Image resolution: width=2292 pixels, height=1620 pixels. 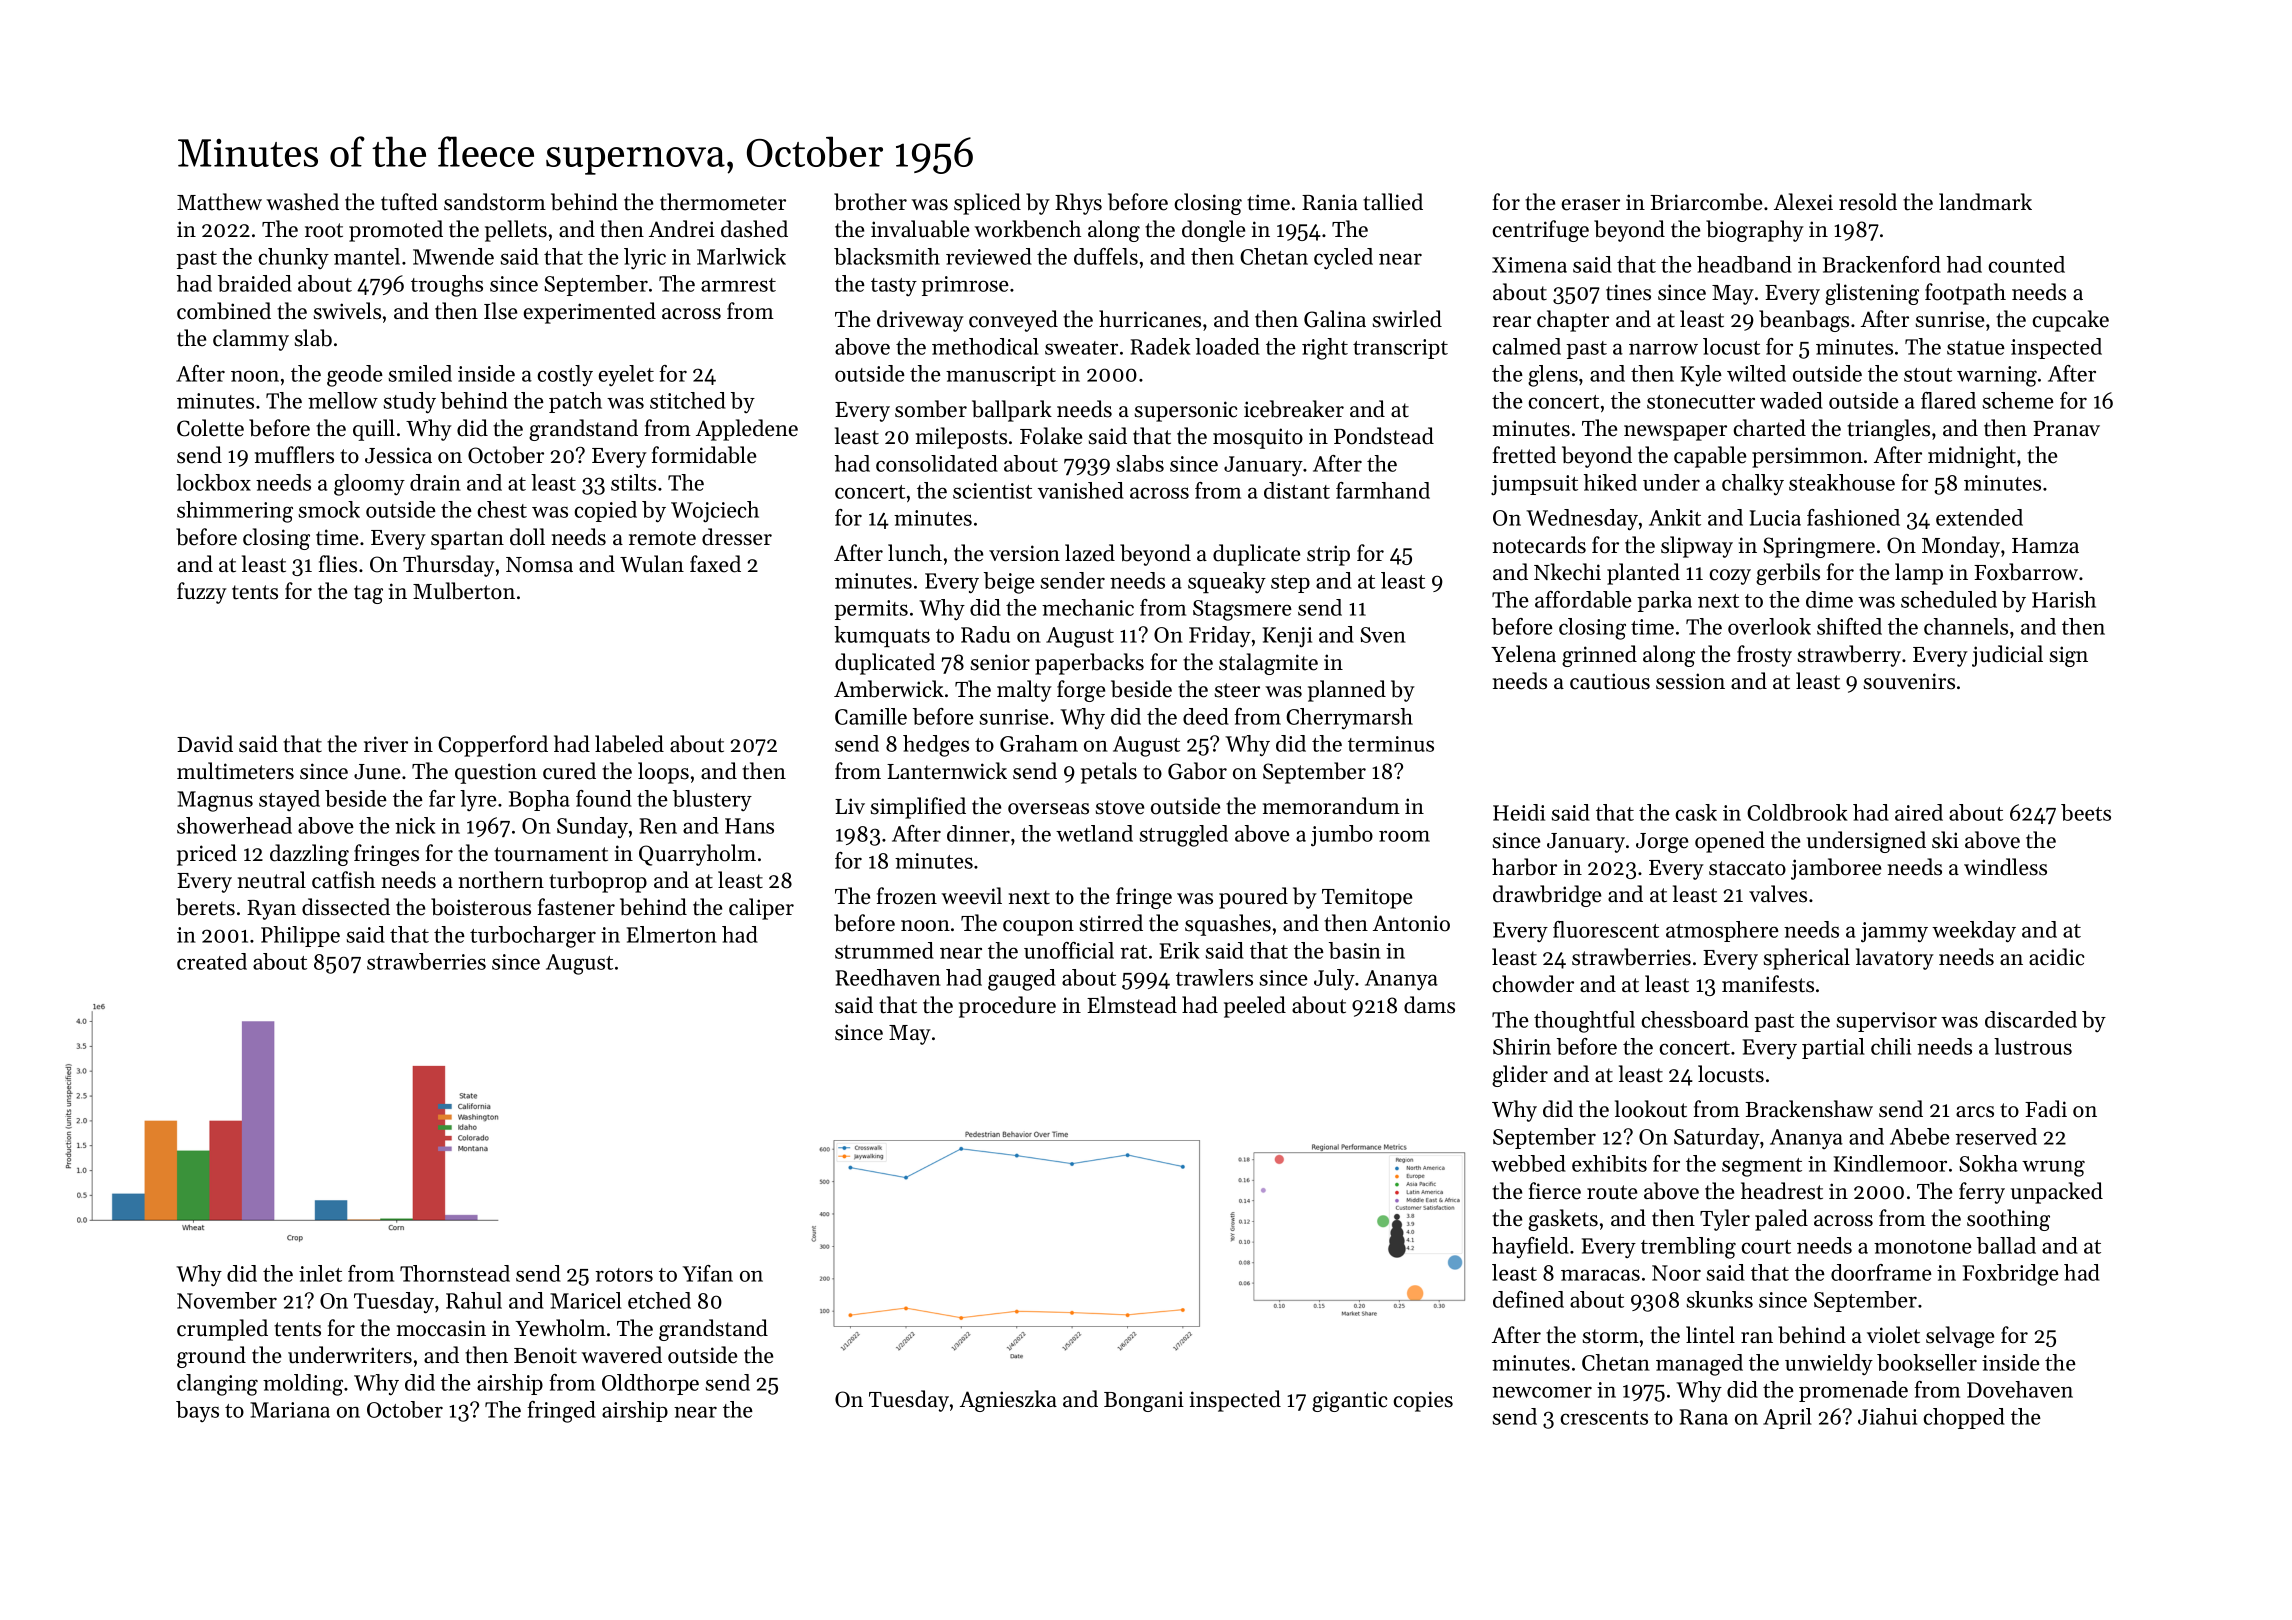 What do you see at coordinates (894, 287) in the screenshot?
I see `tasty` at bounding box center [894, 287].
